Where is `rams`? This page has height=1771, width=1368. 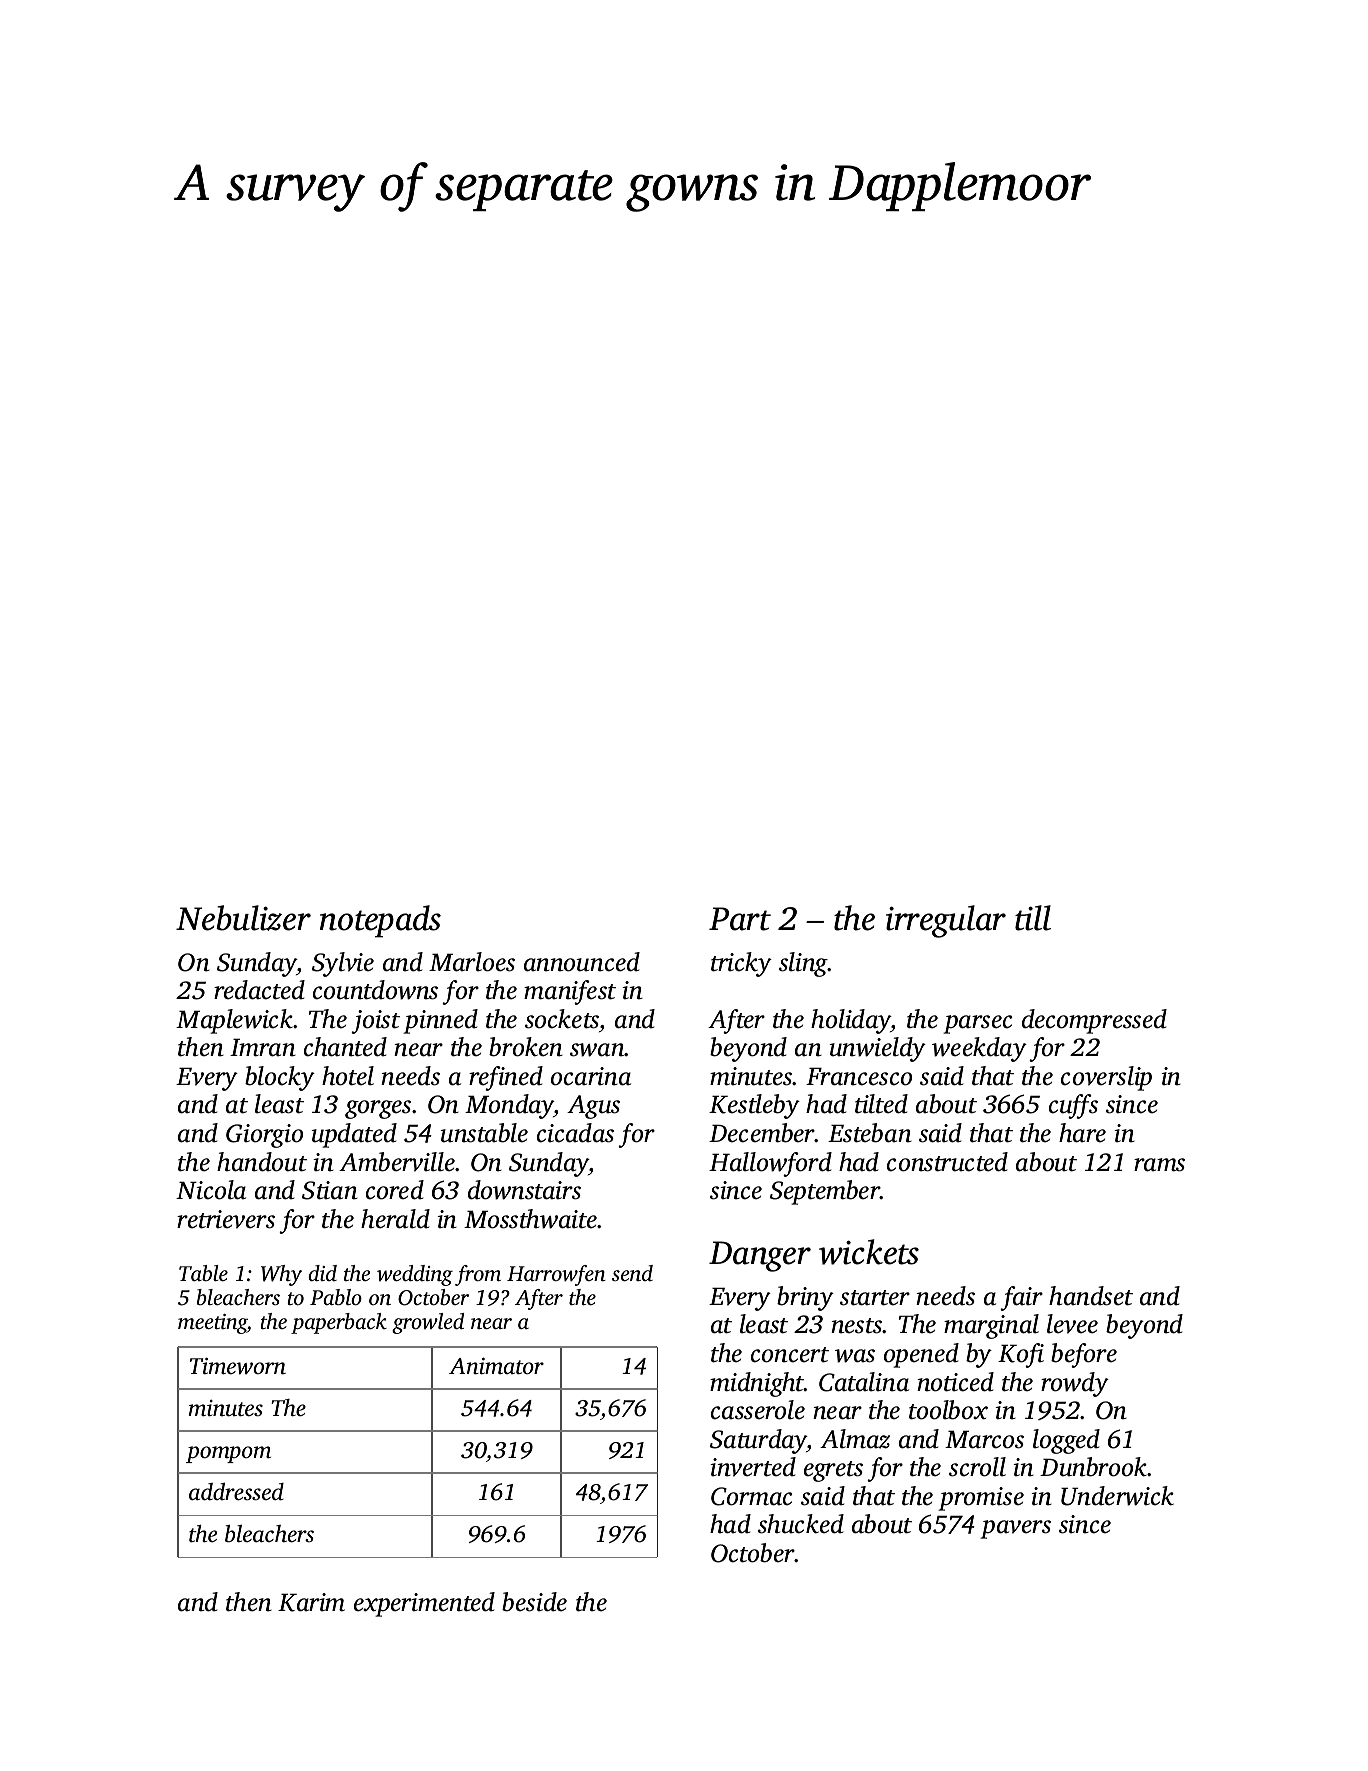
rams is located at coordinates (1159, 1165).
